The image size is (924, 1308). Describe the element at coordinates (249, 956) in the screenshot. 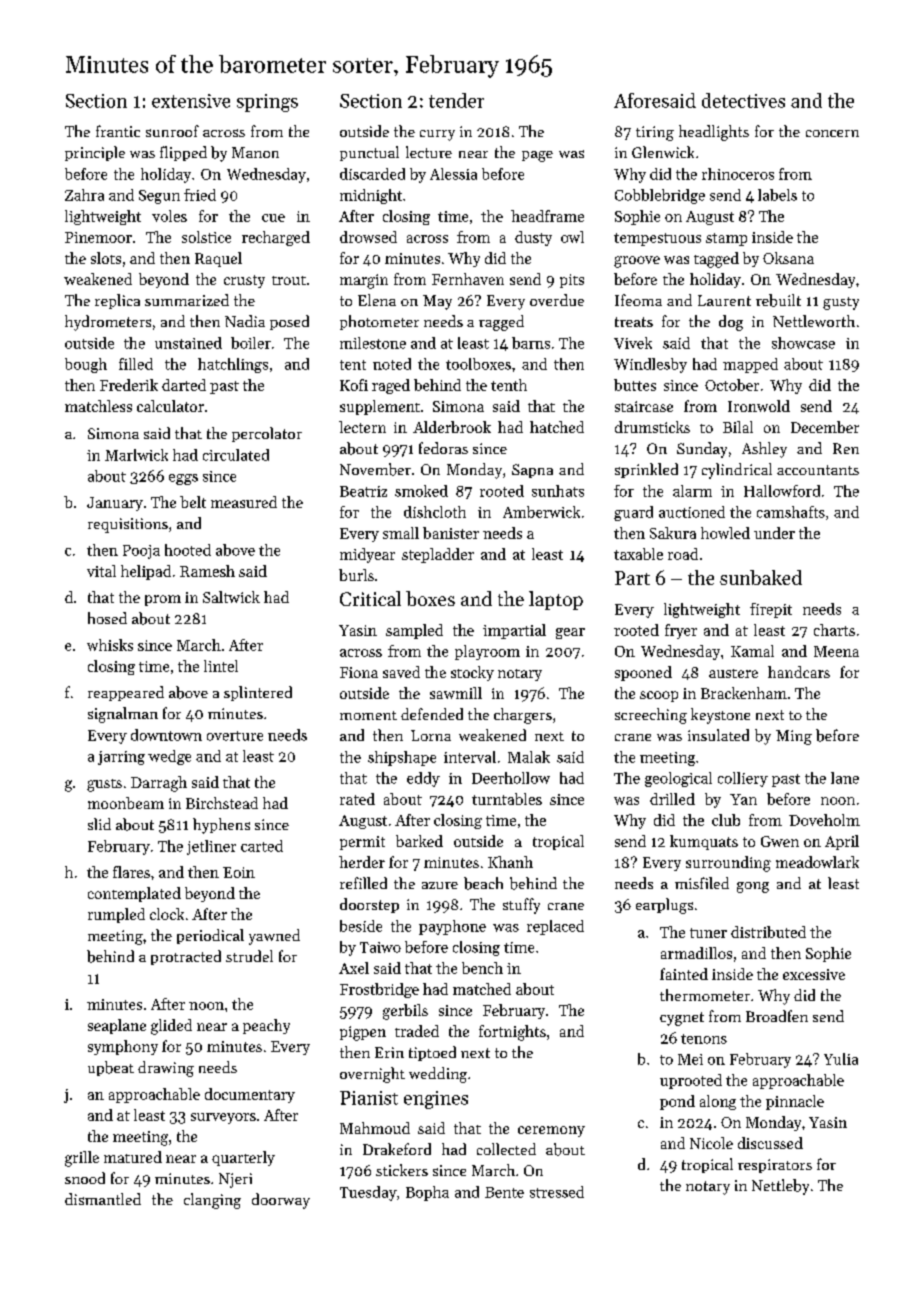

I see `strudel` at that location.
